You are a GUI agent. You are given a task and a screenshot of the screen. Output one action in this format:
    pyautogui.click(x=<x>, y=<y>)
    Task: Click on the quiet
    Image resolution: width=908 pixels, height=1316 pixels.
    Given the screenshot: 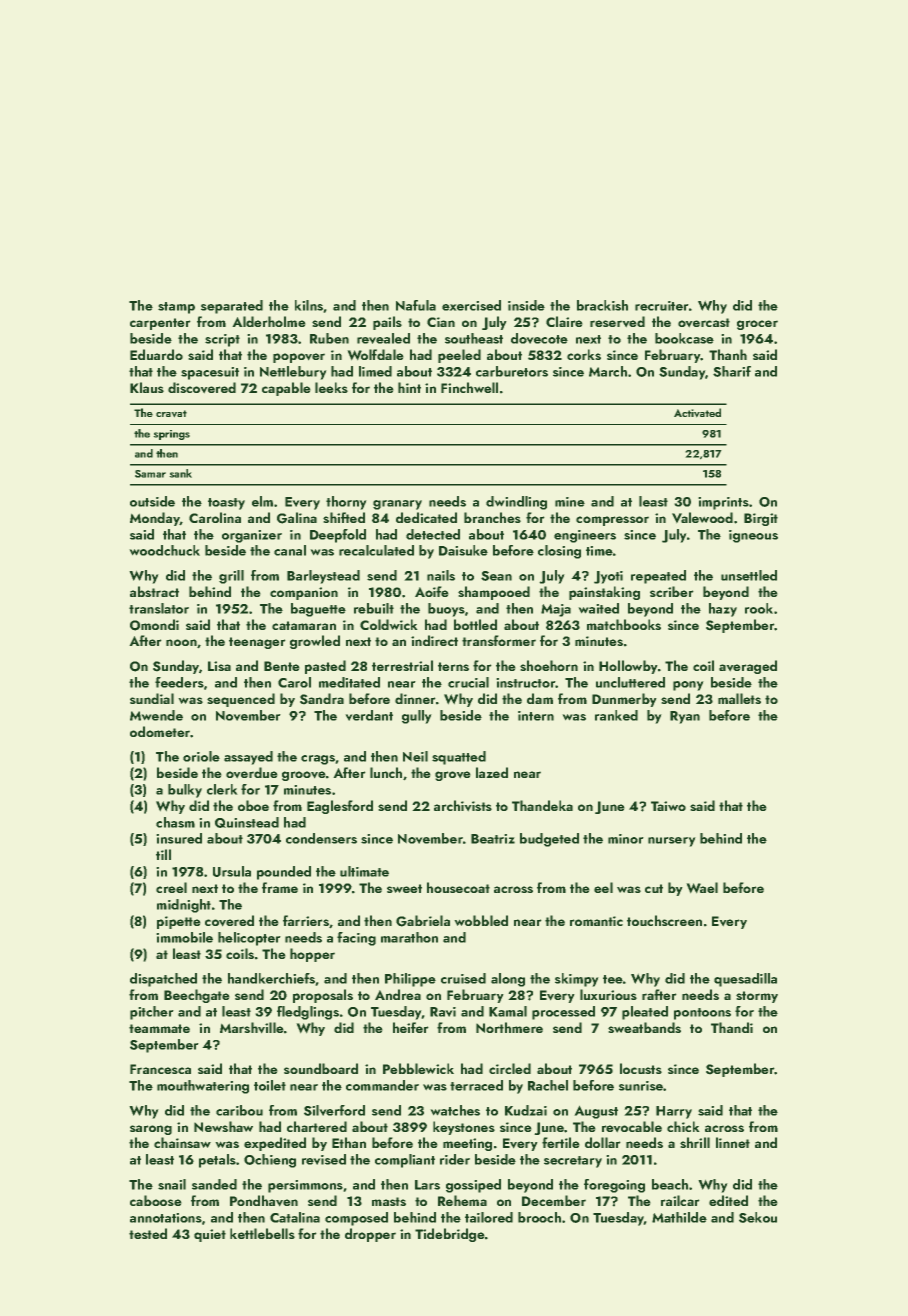 What is the action you would take?
    pyautogui.click(x=210, y=1235)
